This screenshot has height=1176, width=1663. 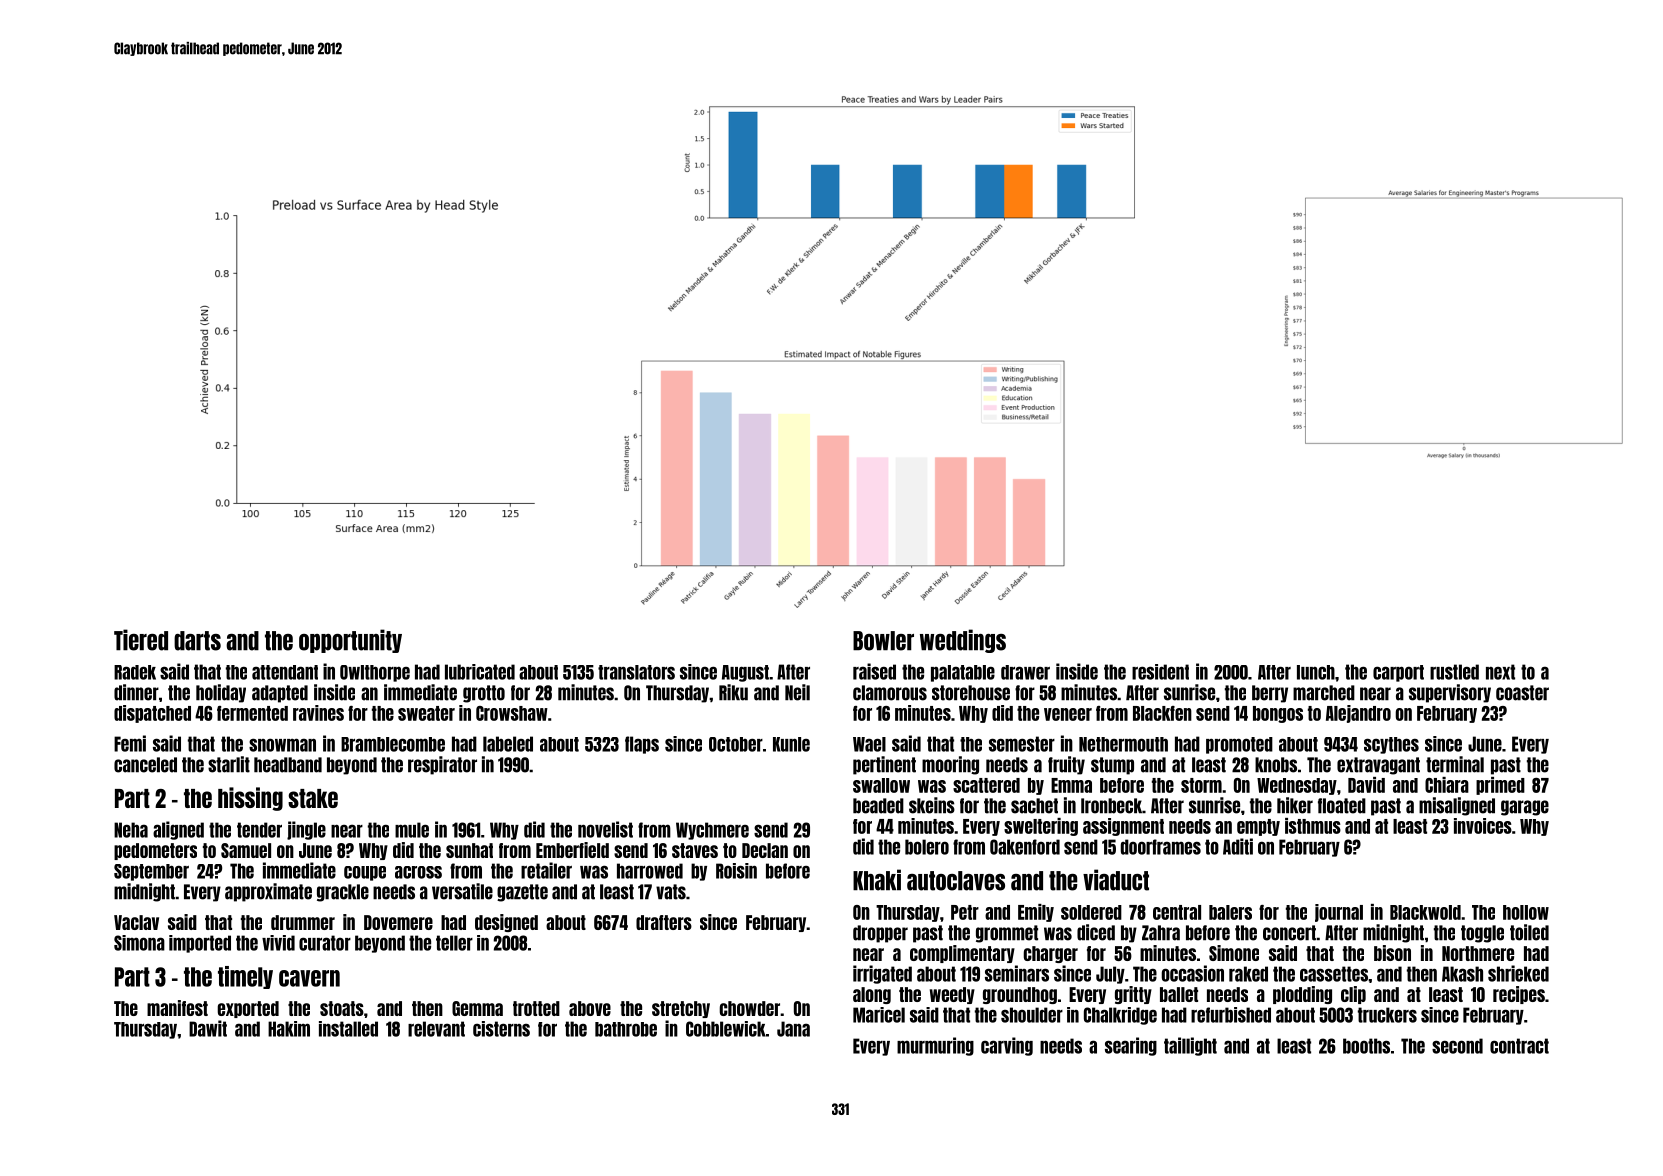 What do you see at coordinates (1096, 932) in the screenshot?
I see `diced` at bounding box center [1096, 932].
